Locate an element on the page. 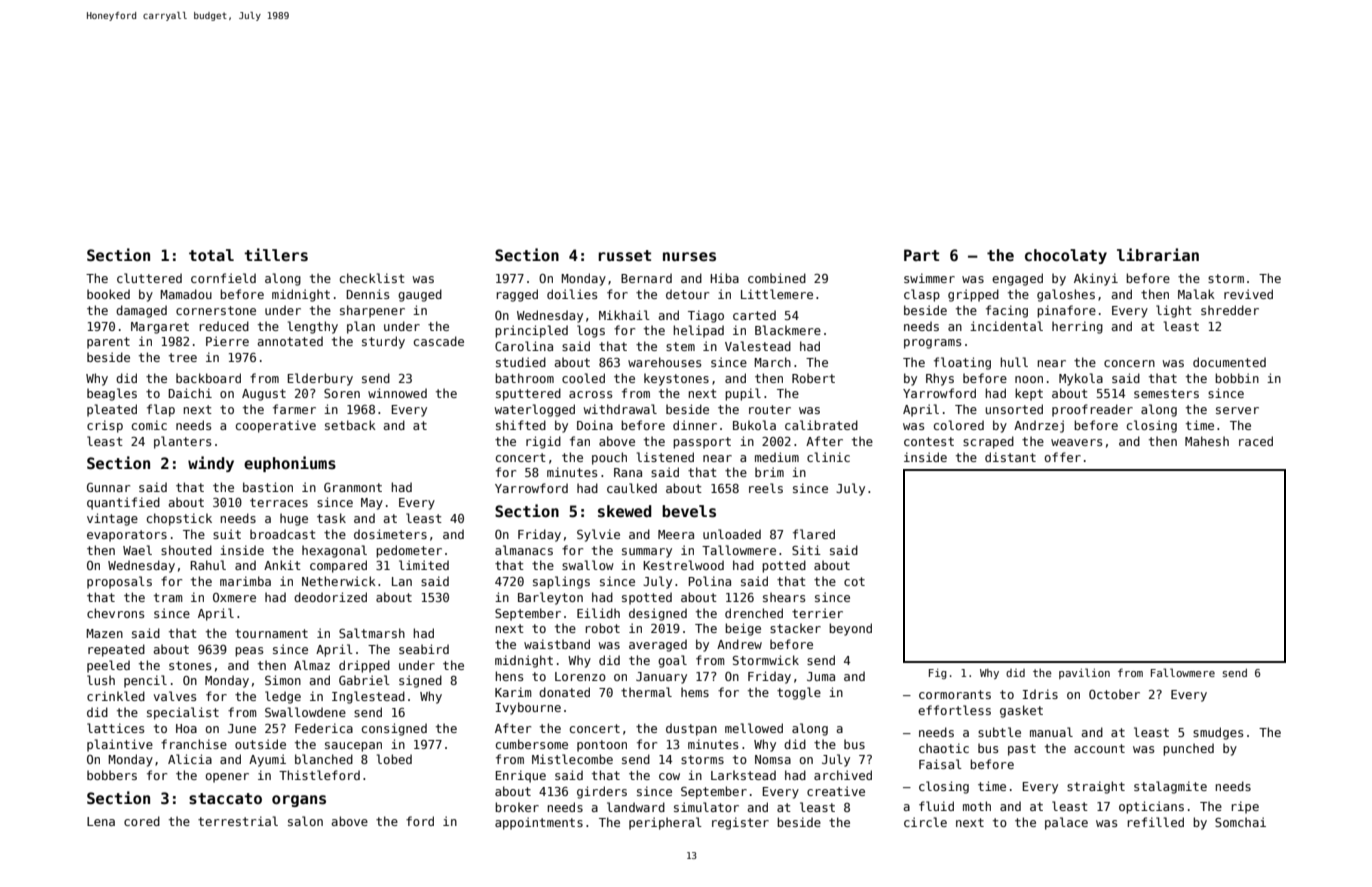 This page has height=887, width=1372. offer is located at coordinates (1062, 457).
